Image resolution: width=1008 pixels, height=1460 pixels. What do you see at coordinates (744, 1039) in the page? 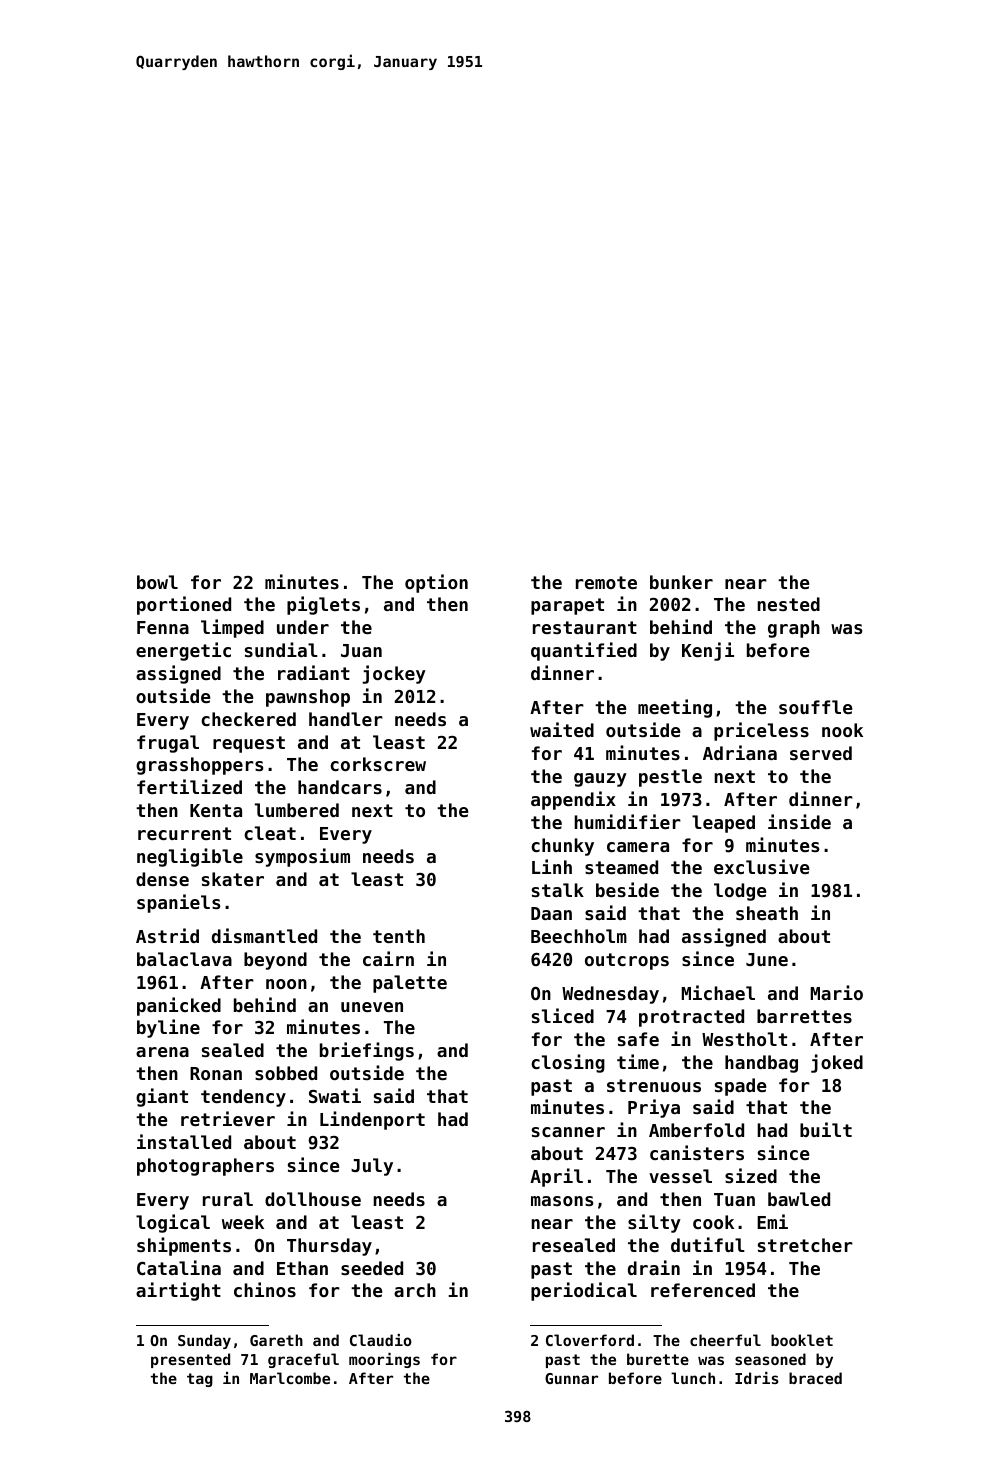
I see `Westholt` at bounding box center [744, 1039].
